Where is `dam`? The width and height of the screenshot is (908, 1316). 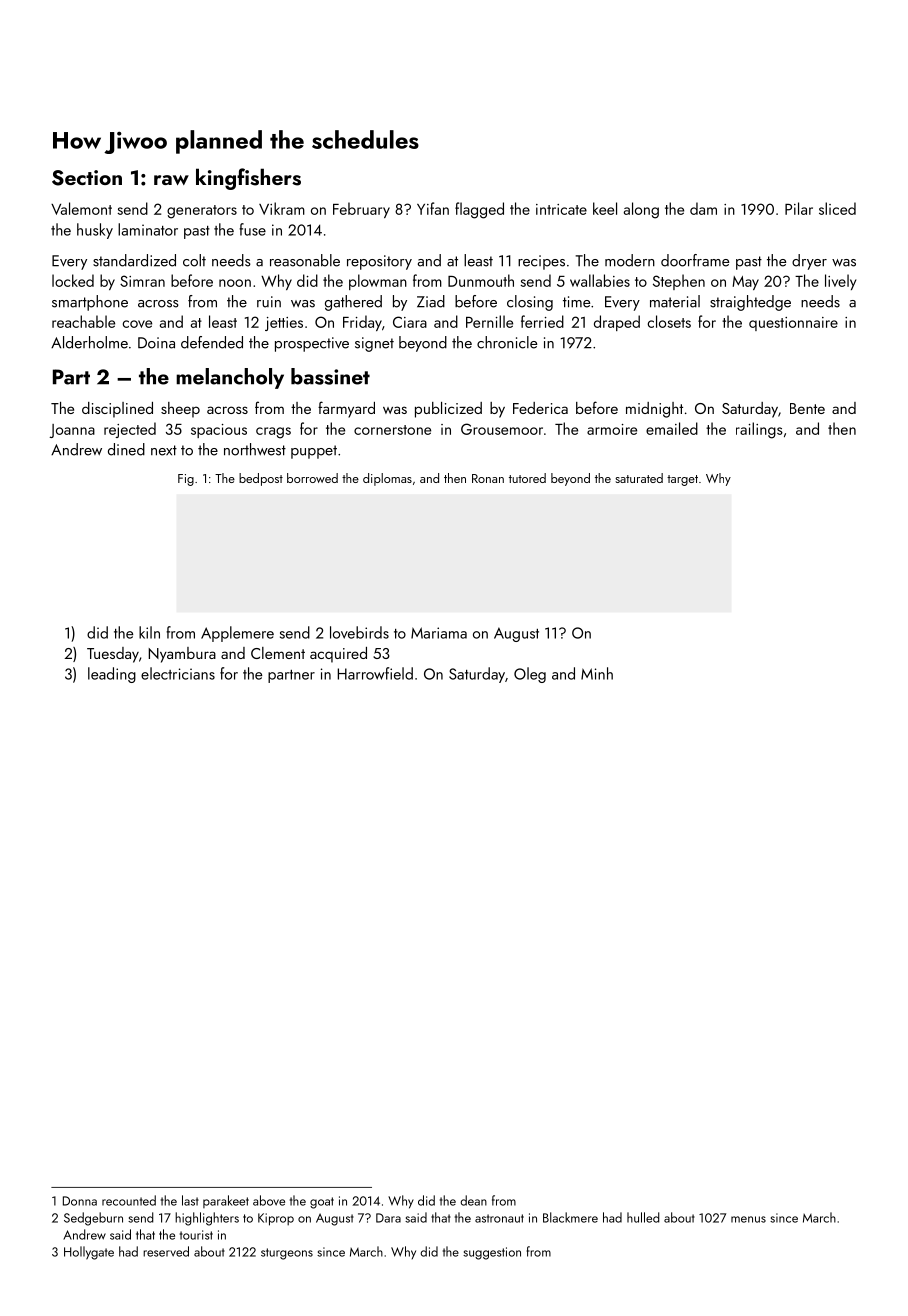
dam is located at coordinates (703, 208).
